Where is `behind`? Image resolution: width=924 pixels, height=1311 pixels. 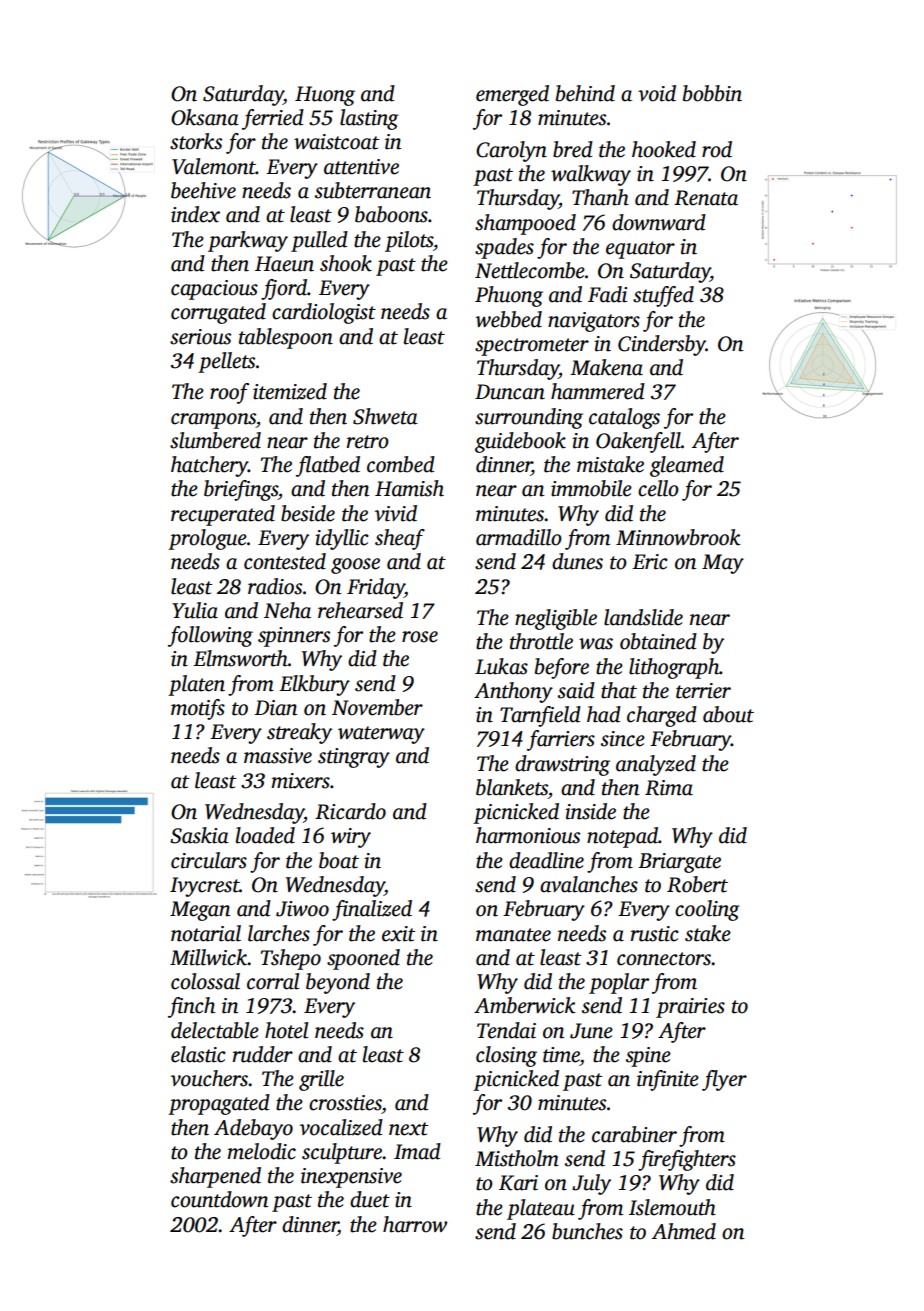 behind is located at coordinates (585, 93).
